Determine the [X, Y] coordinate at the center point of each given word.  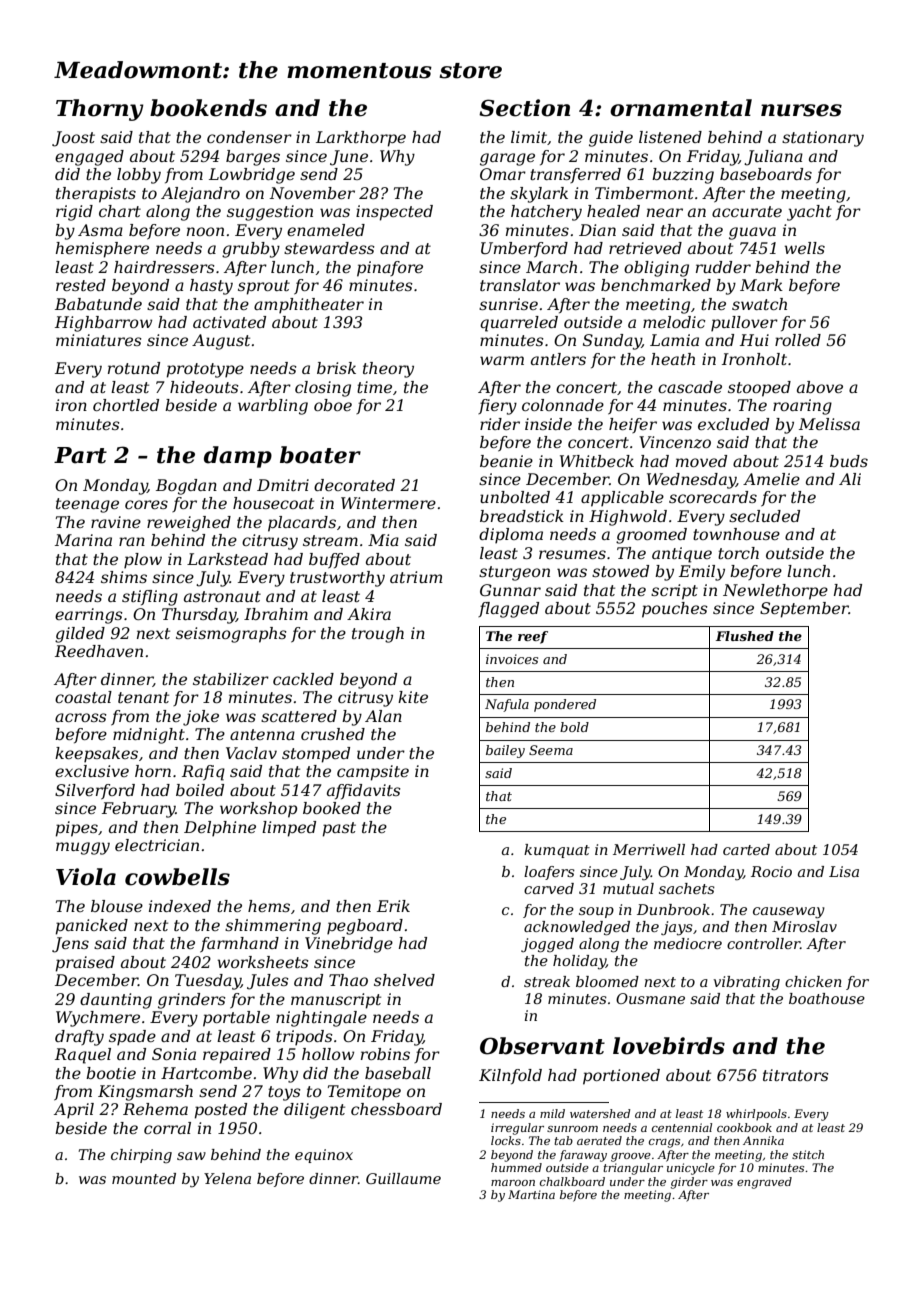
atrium [416, 577]
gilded [80, 635]
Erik [393, 906]
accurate [747, 211]
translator [520, 285]
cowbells [177, 877]
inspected [394, 213]
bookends [208, 108]
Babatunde [98, 304]
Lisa [844, 871]
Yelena [227, 1178]
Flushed [745, 636]
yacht [809, 213]
